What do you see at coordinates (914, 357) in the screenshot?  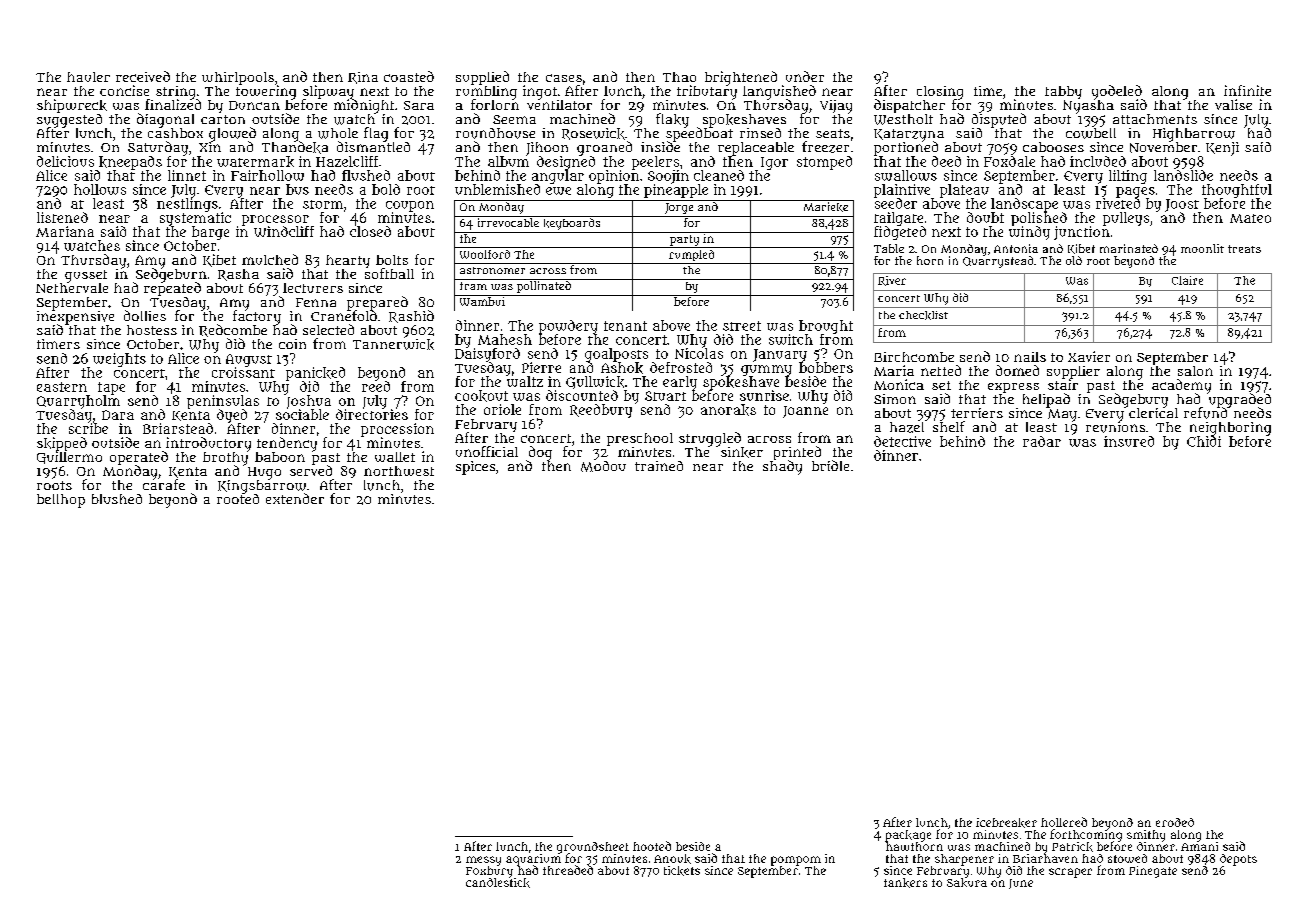 I see `Birchcombe` at bounding box center [914, 357].
